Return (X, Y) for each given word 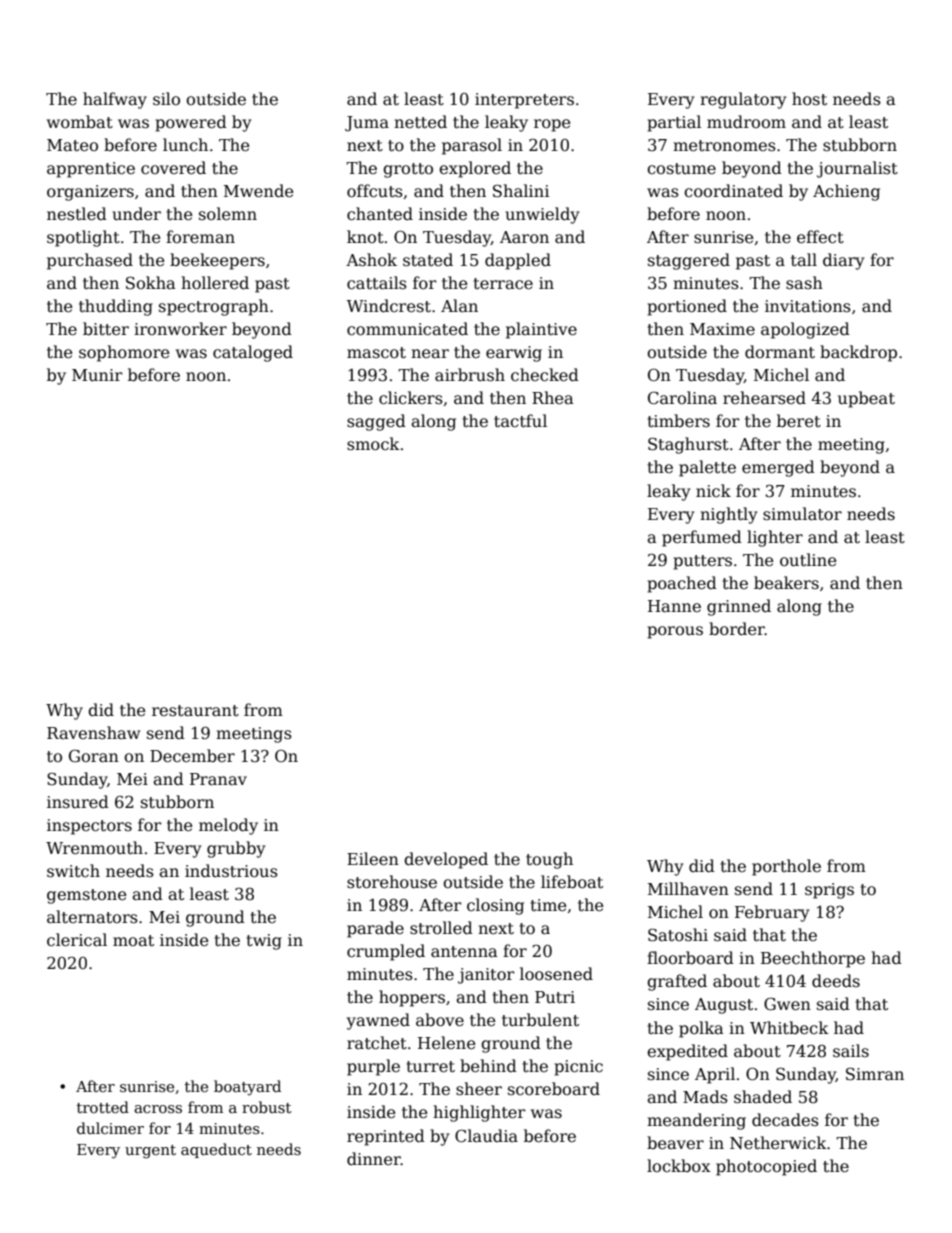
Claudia (486, 1136)
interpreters (524, 101)
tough (549, 860)
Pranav (218, 779)
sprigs (829, 891)
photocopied (766, 1167)
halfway (115, 100)
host (809, 98)
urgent (150, 1152)
